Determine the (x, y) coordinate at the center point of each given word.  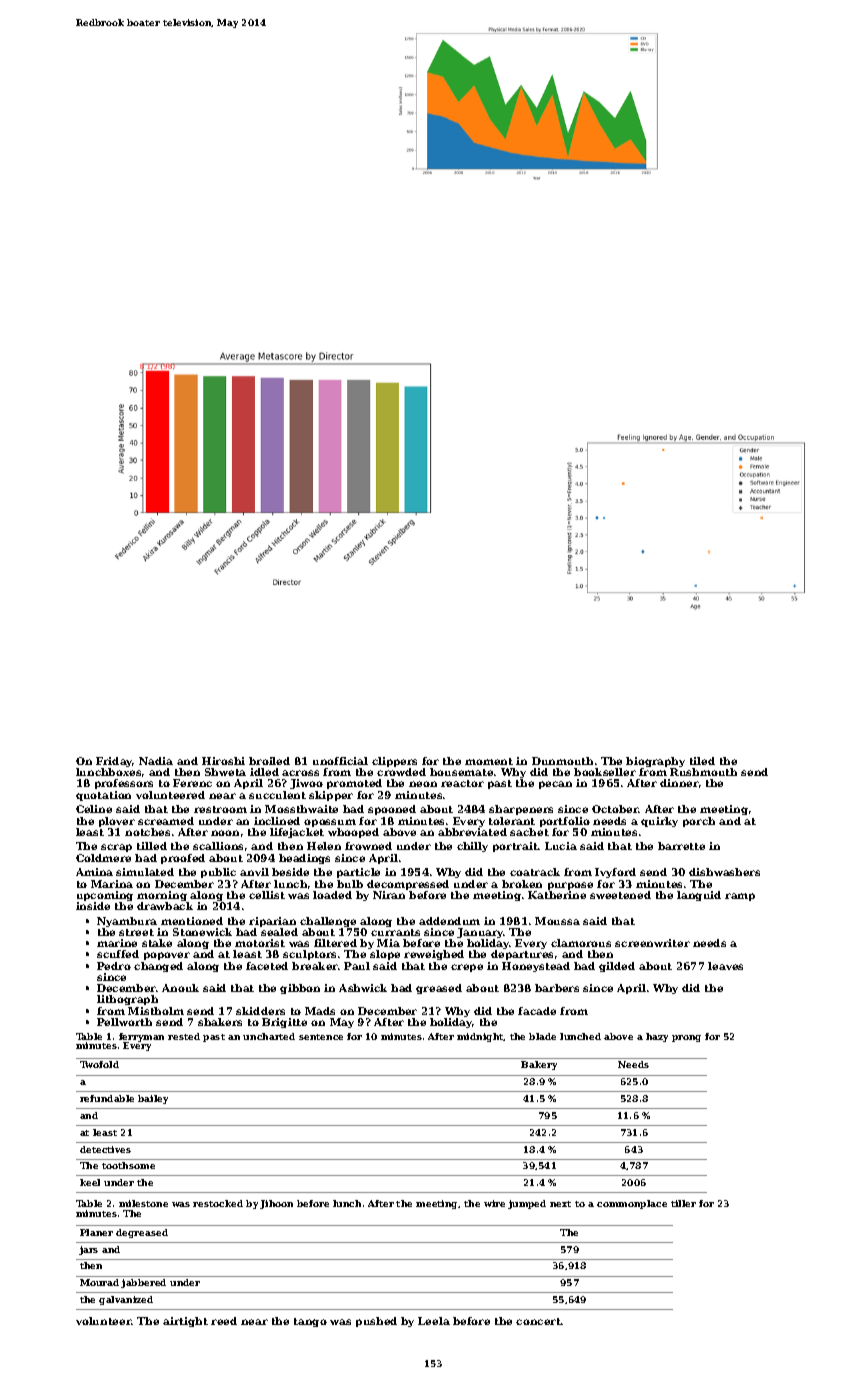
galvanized (126, 1300)
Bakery (539, 1065)
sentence (321, 1037)
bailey (153, 1099)
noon (225, 833)
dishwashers (724, 872)
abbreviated (472, 832)
